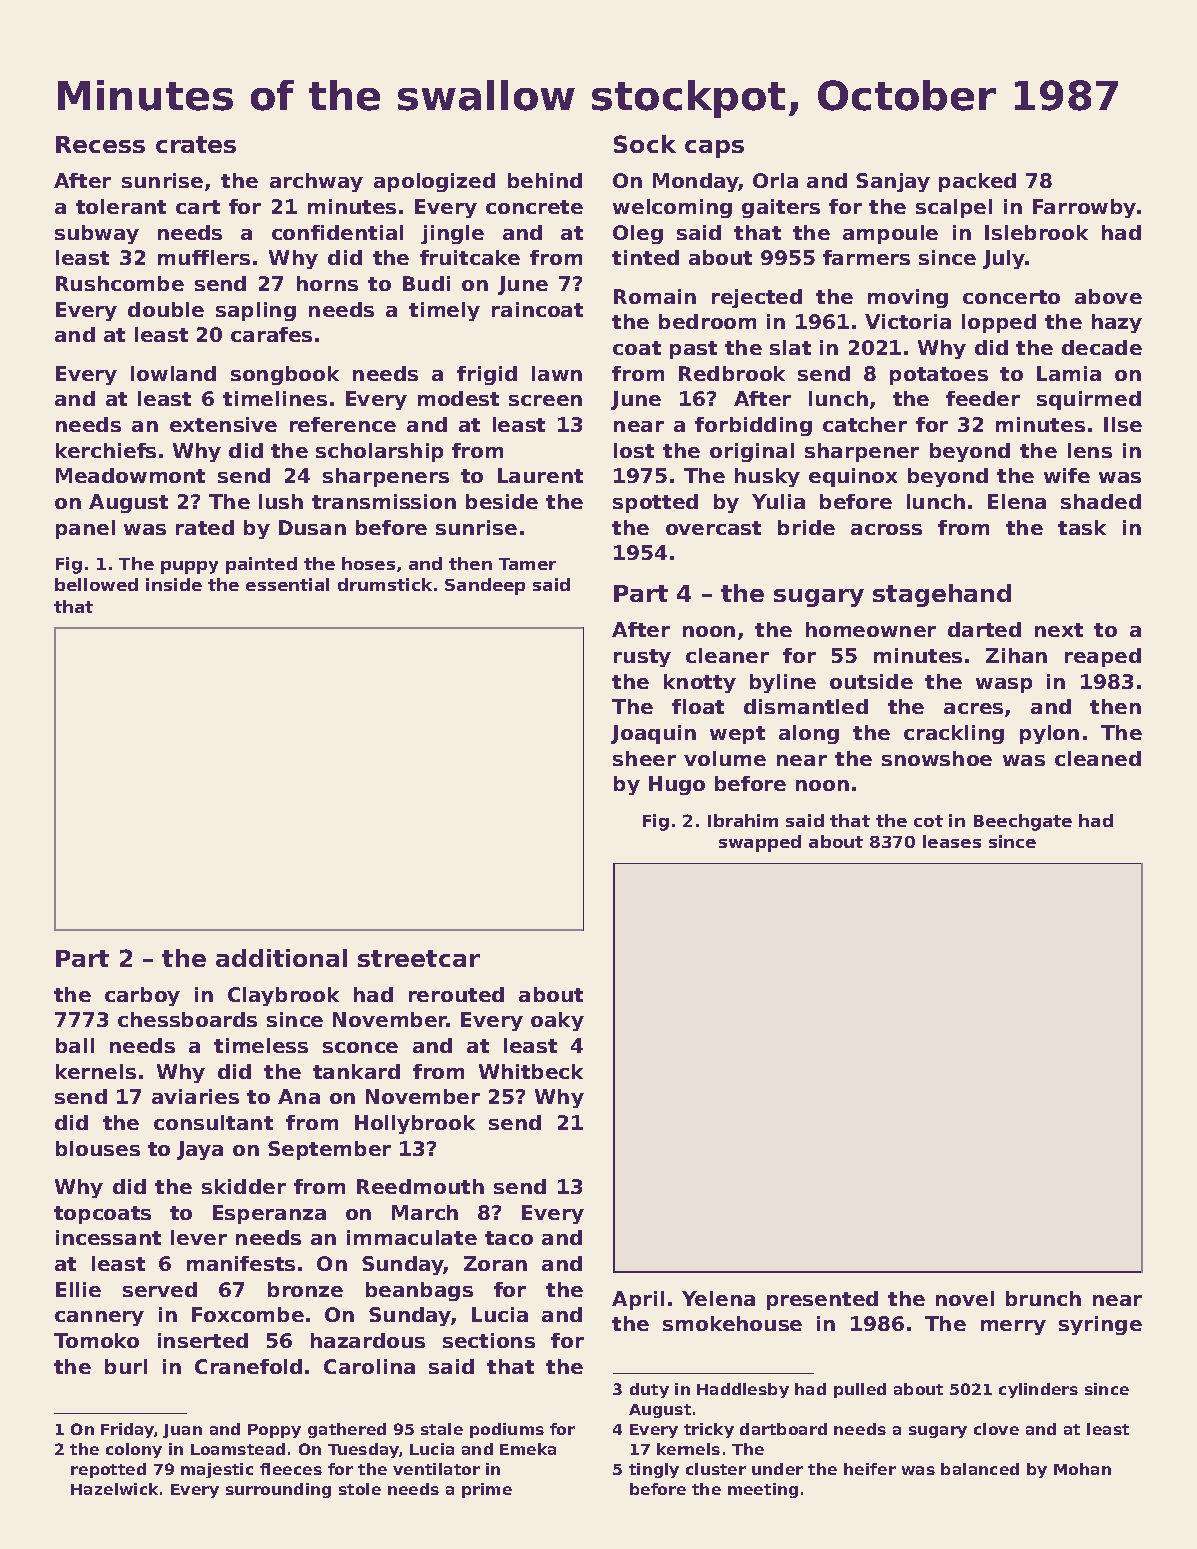 This image has width=1197, height=1549. Describe the element at coordinates (1082, 1469) in the image. I see `Mohan` at that location.
